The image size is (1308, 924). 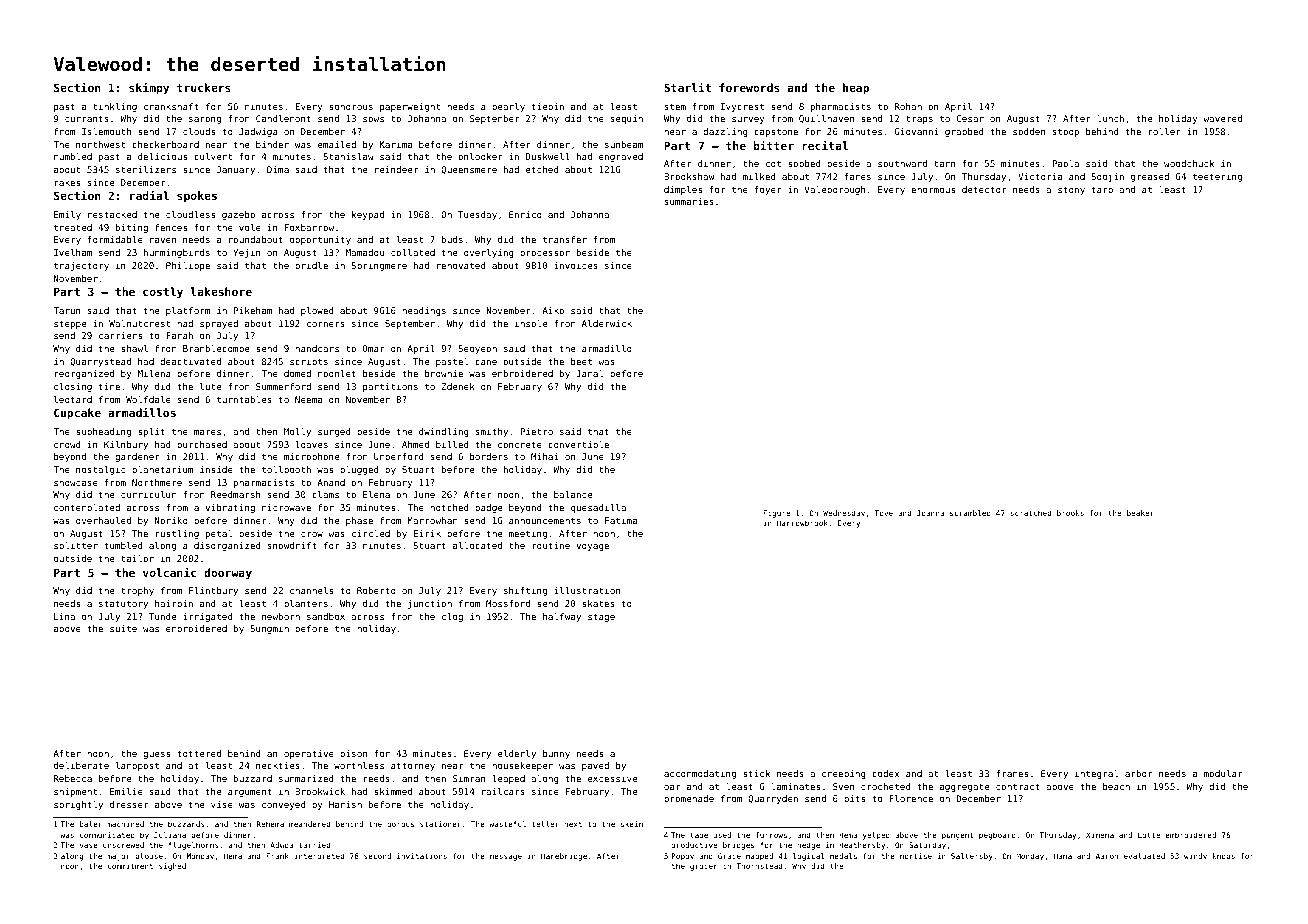 I want to click on Candlemont, so click(x=283, y=118).
